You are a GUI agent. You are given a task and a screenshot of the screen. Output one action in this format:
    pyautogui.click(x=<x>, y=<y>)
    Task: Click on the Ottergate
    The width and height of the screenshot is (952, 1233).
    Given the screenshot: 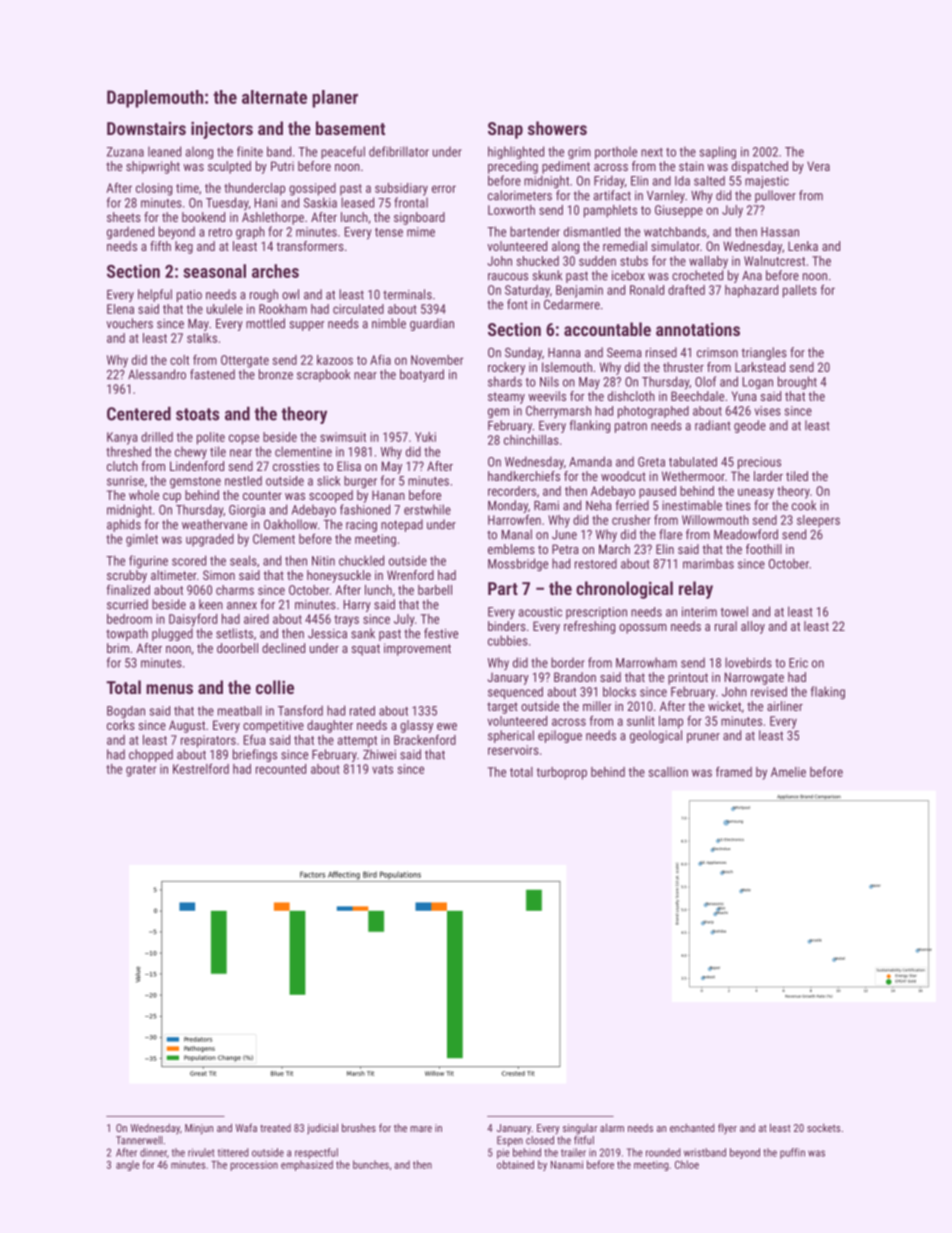 What is the action you would take?
    pyautogui.click(x=245, y=361)
